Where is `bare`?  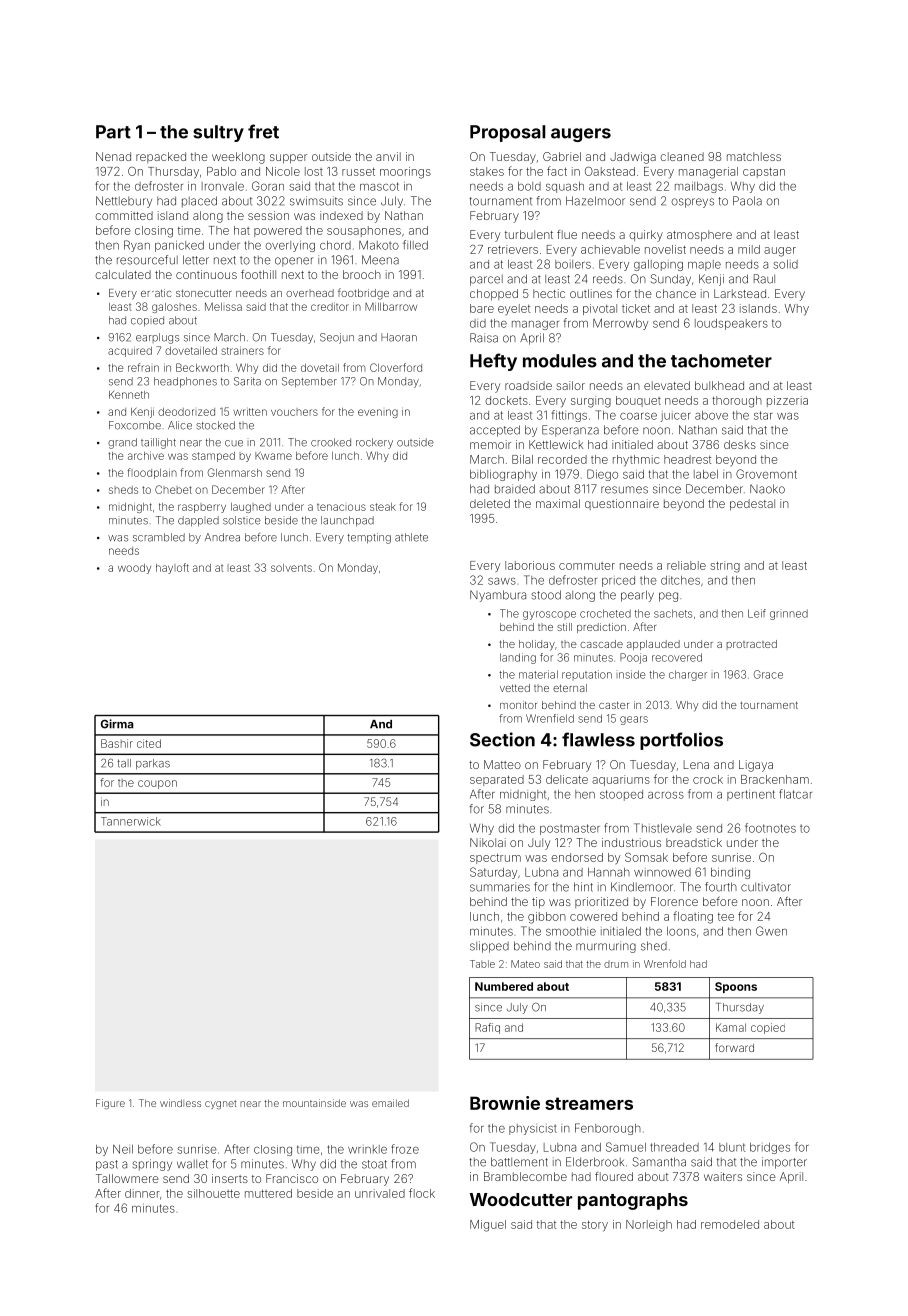
bare is located at coordinates (482, 308).
